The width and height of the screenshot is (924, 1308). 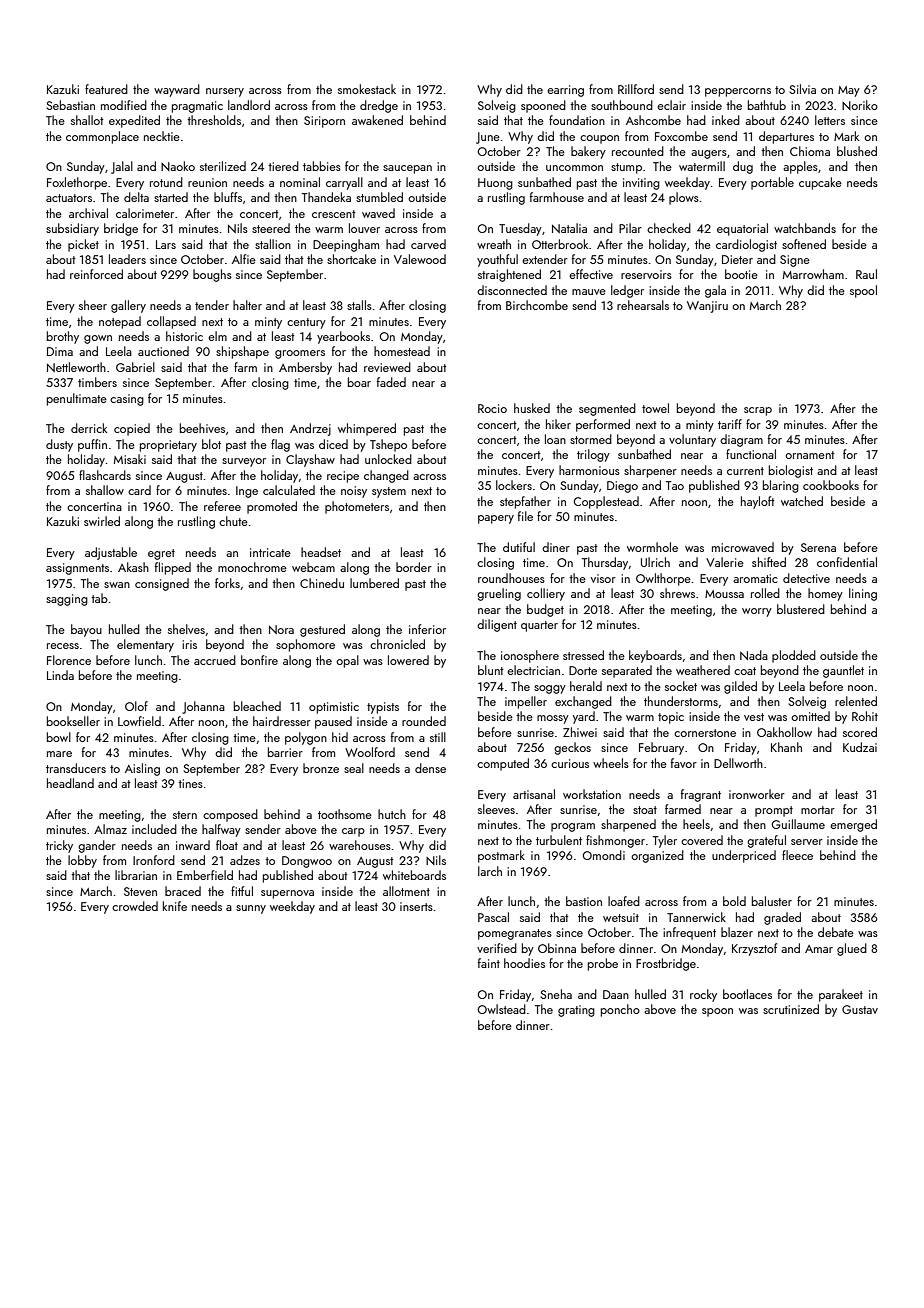 What do you see at coordinates (511, 578) in the screenshot?
I see `roundhouses` at bounding box center [511, 578].
